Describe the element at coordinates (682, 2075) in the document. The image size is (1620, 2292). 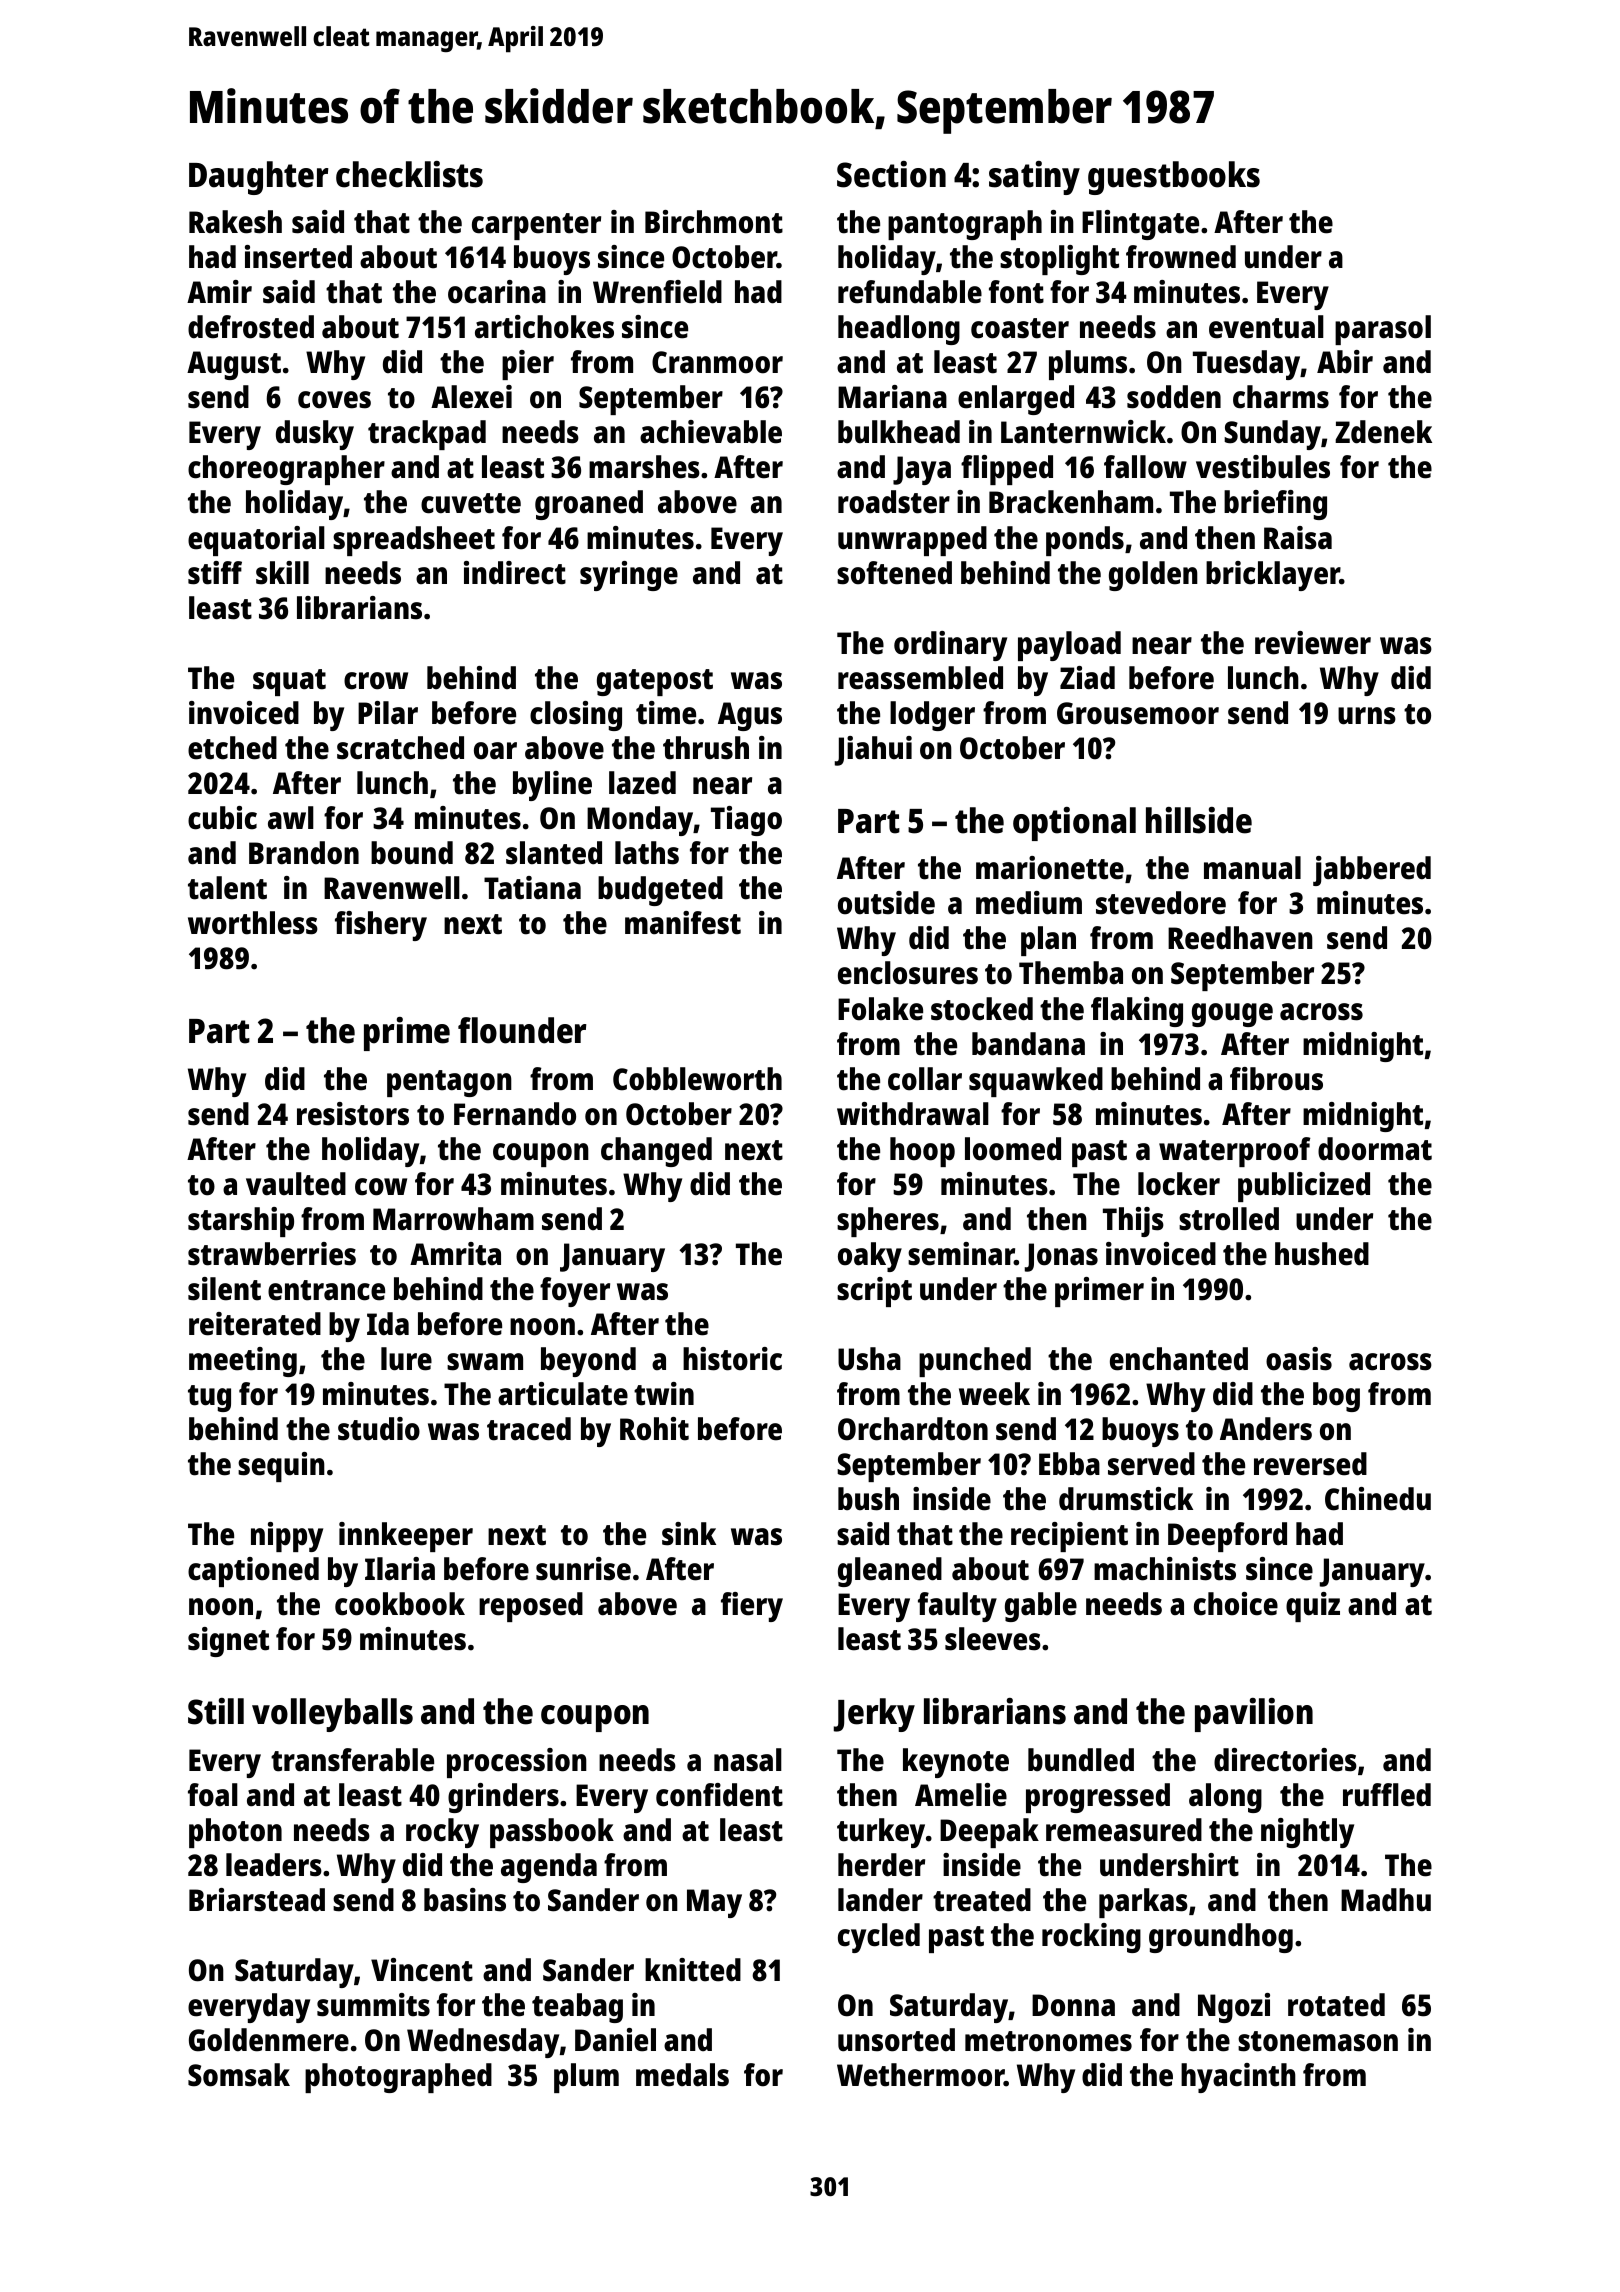
I see `medals` at that location.
